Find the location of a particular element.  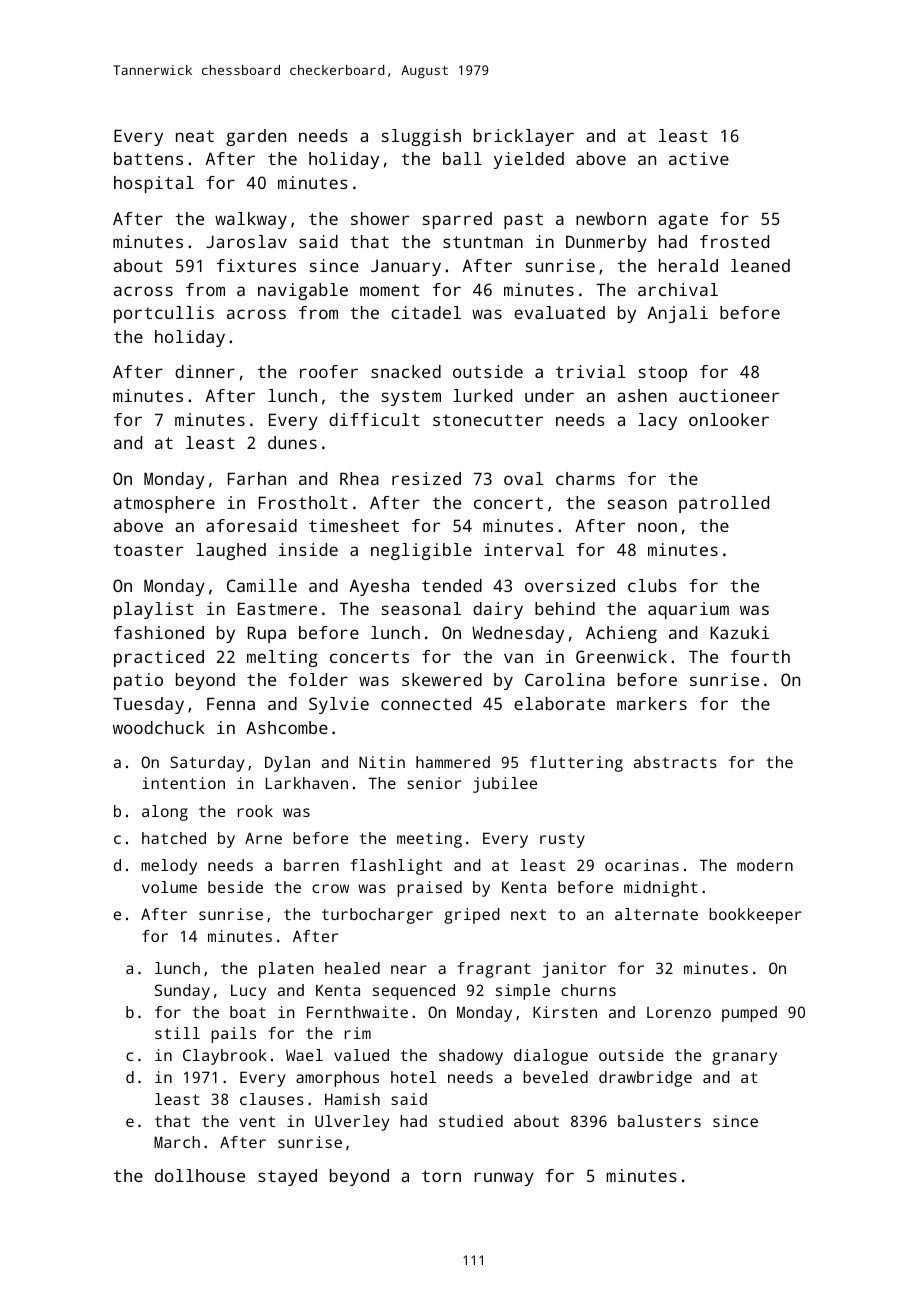

crow is located at coordinates (330, 888).
